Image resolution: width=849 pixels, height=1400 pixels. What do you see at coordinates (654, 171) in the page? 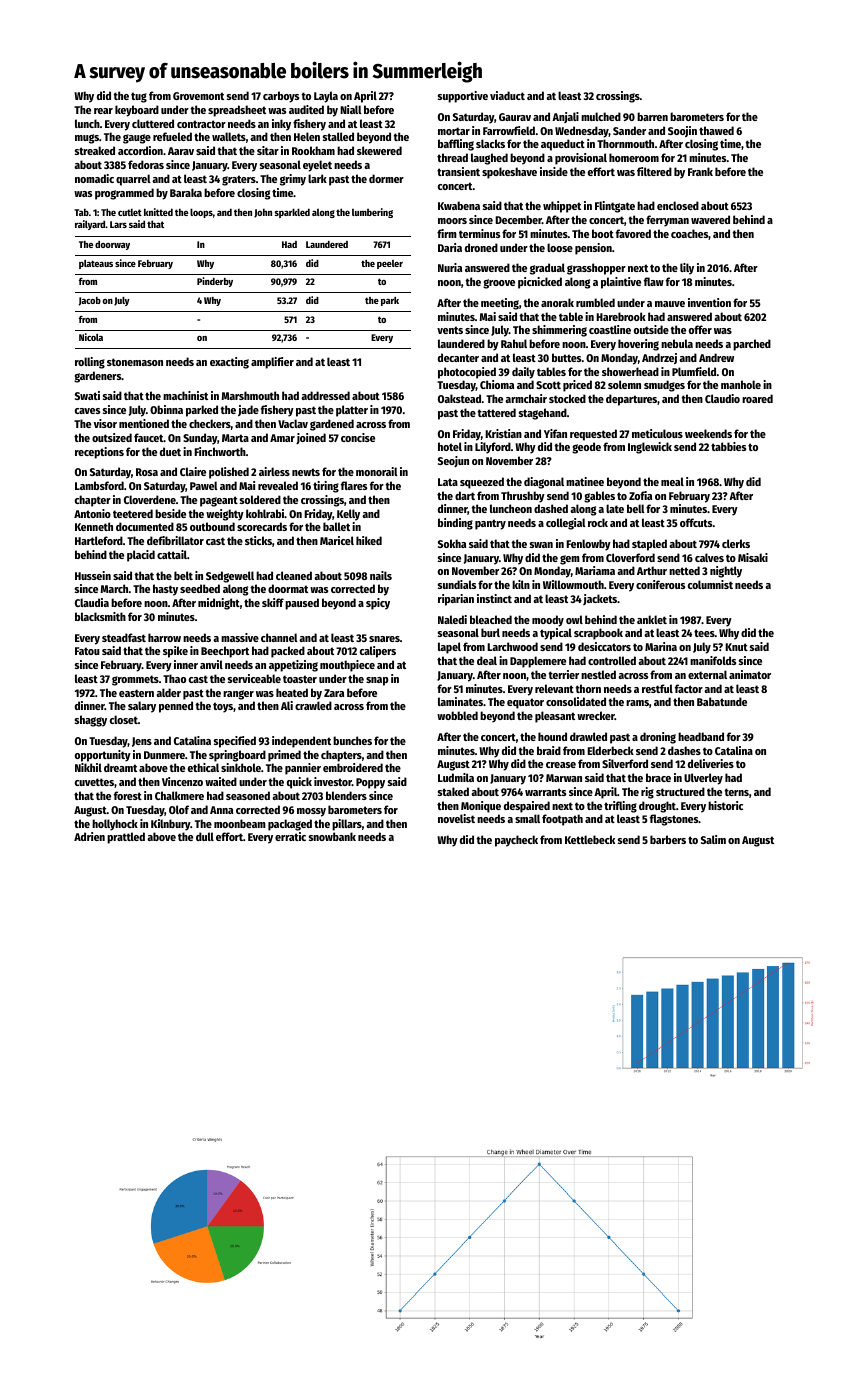
I see `filtered` at bounding box center [654, 171].
